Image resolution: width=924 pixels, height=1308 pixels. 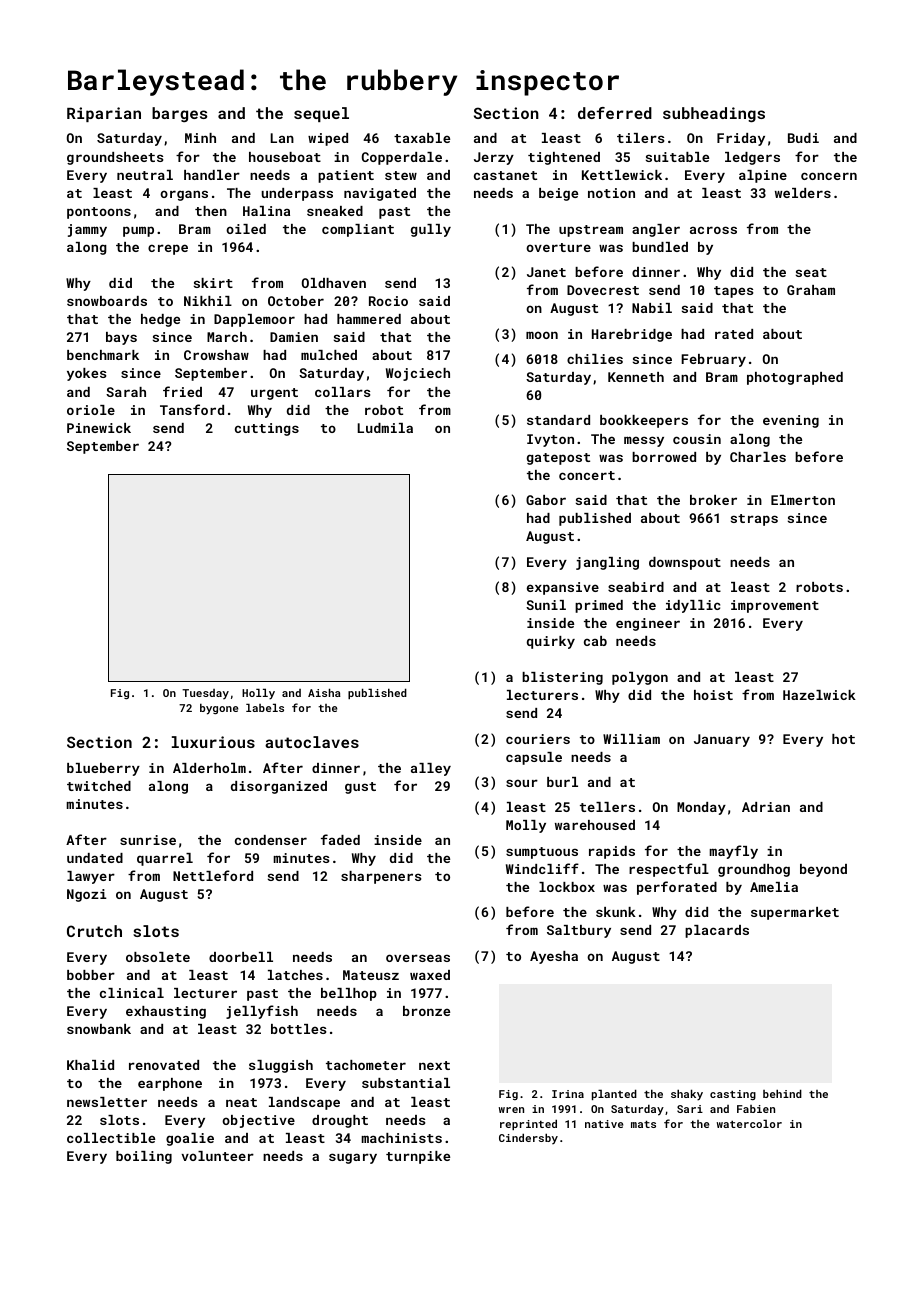 What do you see at coordinates (722, 740) in the screenshot?
I see `January` at bounding box center [722, 740].
